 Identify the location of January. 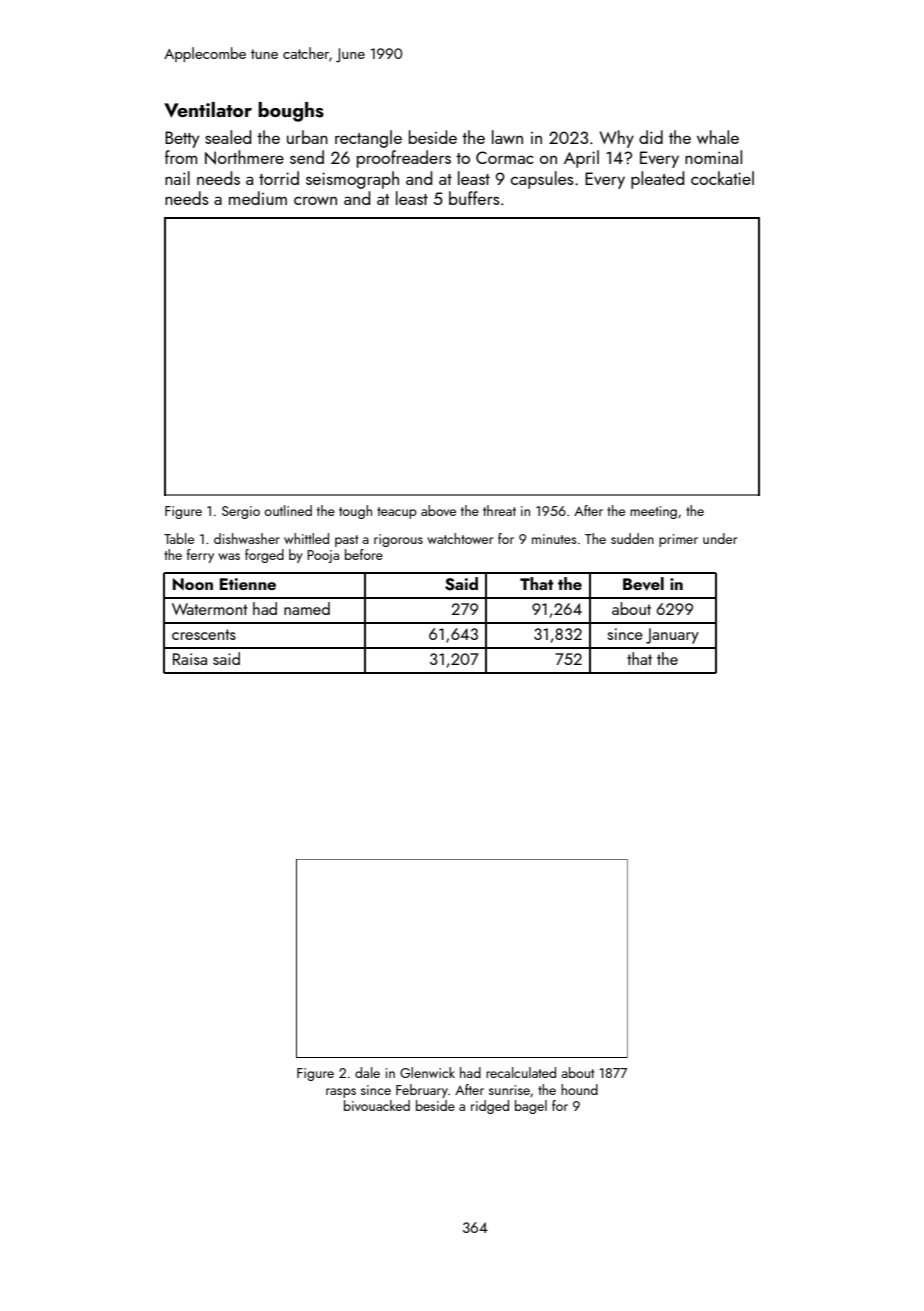
(672, 636).
